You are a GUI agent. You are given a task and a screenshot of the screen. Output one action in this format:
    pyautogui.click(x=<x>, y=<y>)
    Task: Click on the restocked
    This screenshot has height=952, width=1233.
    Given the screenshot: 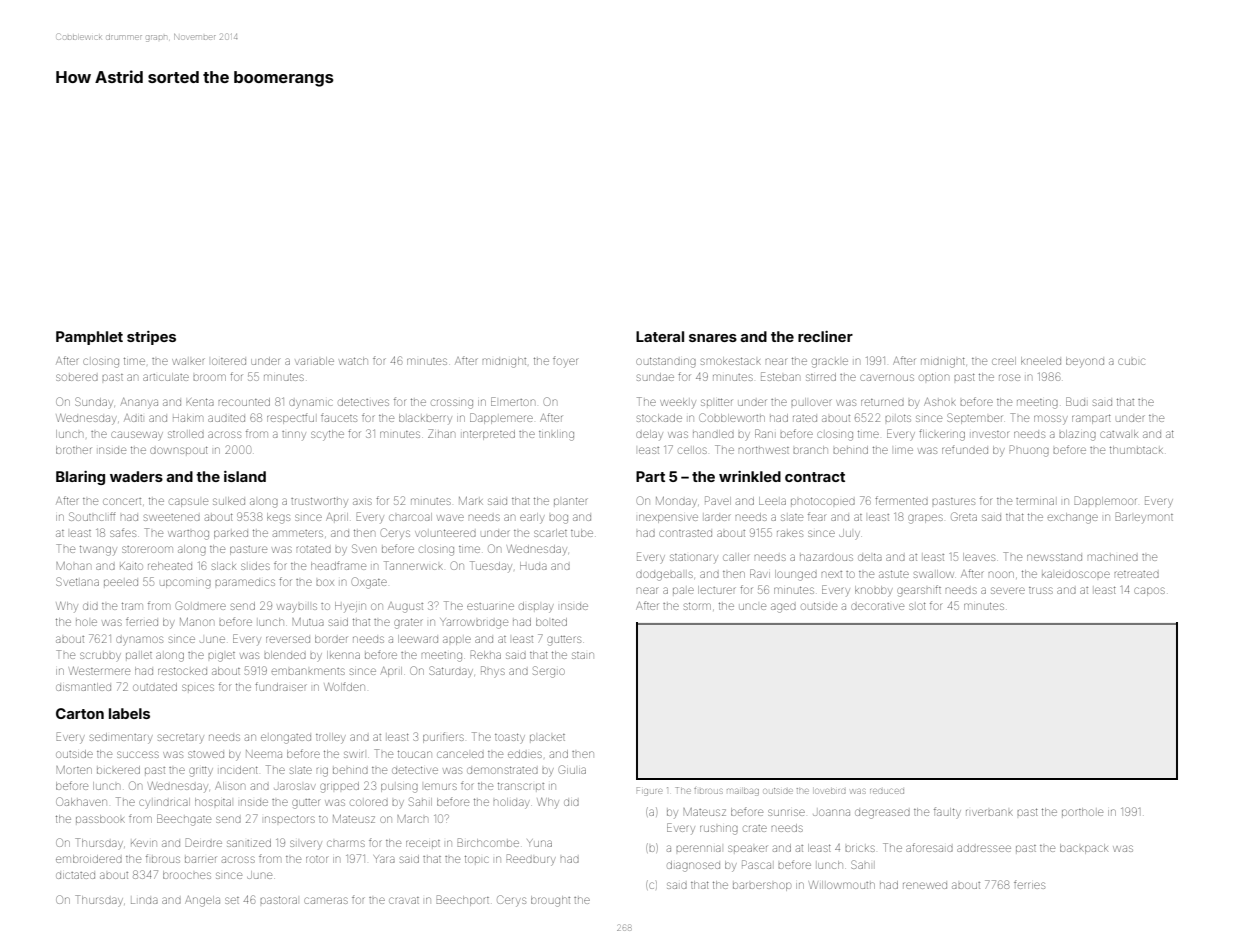 What is the action you would take?
    pyautogui.click(x=182, y=671)
